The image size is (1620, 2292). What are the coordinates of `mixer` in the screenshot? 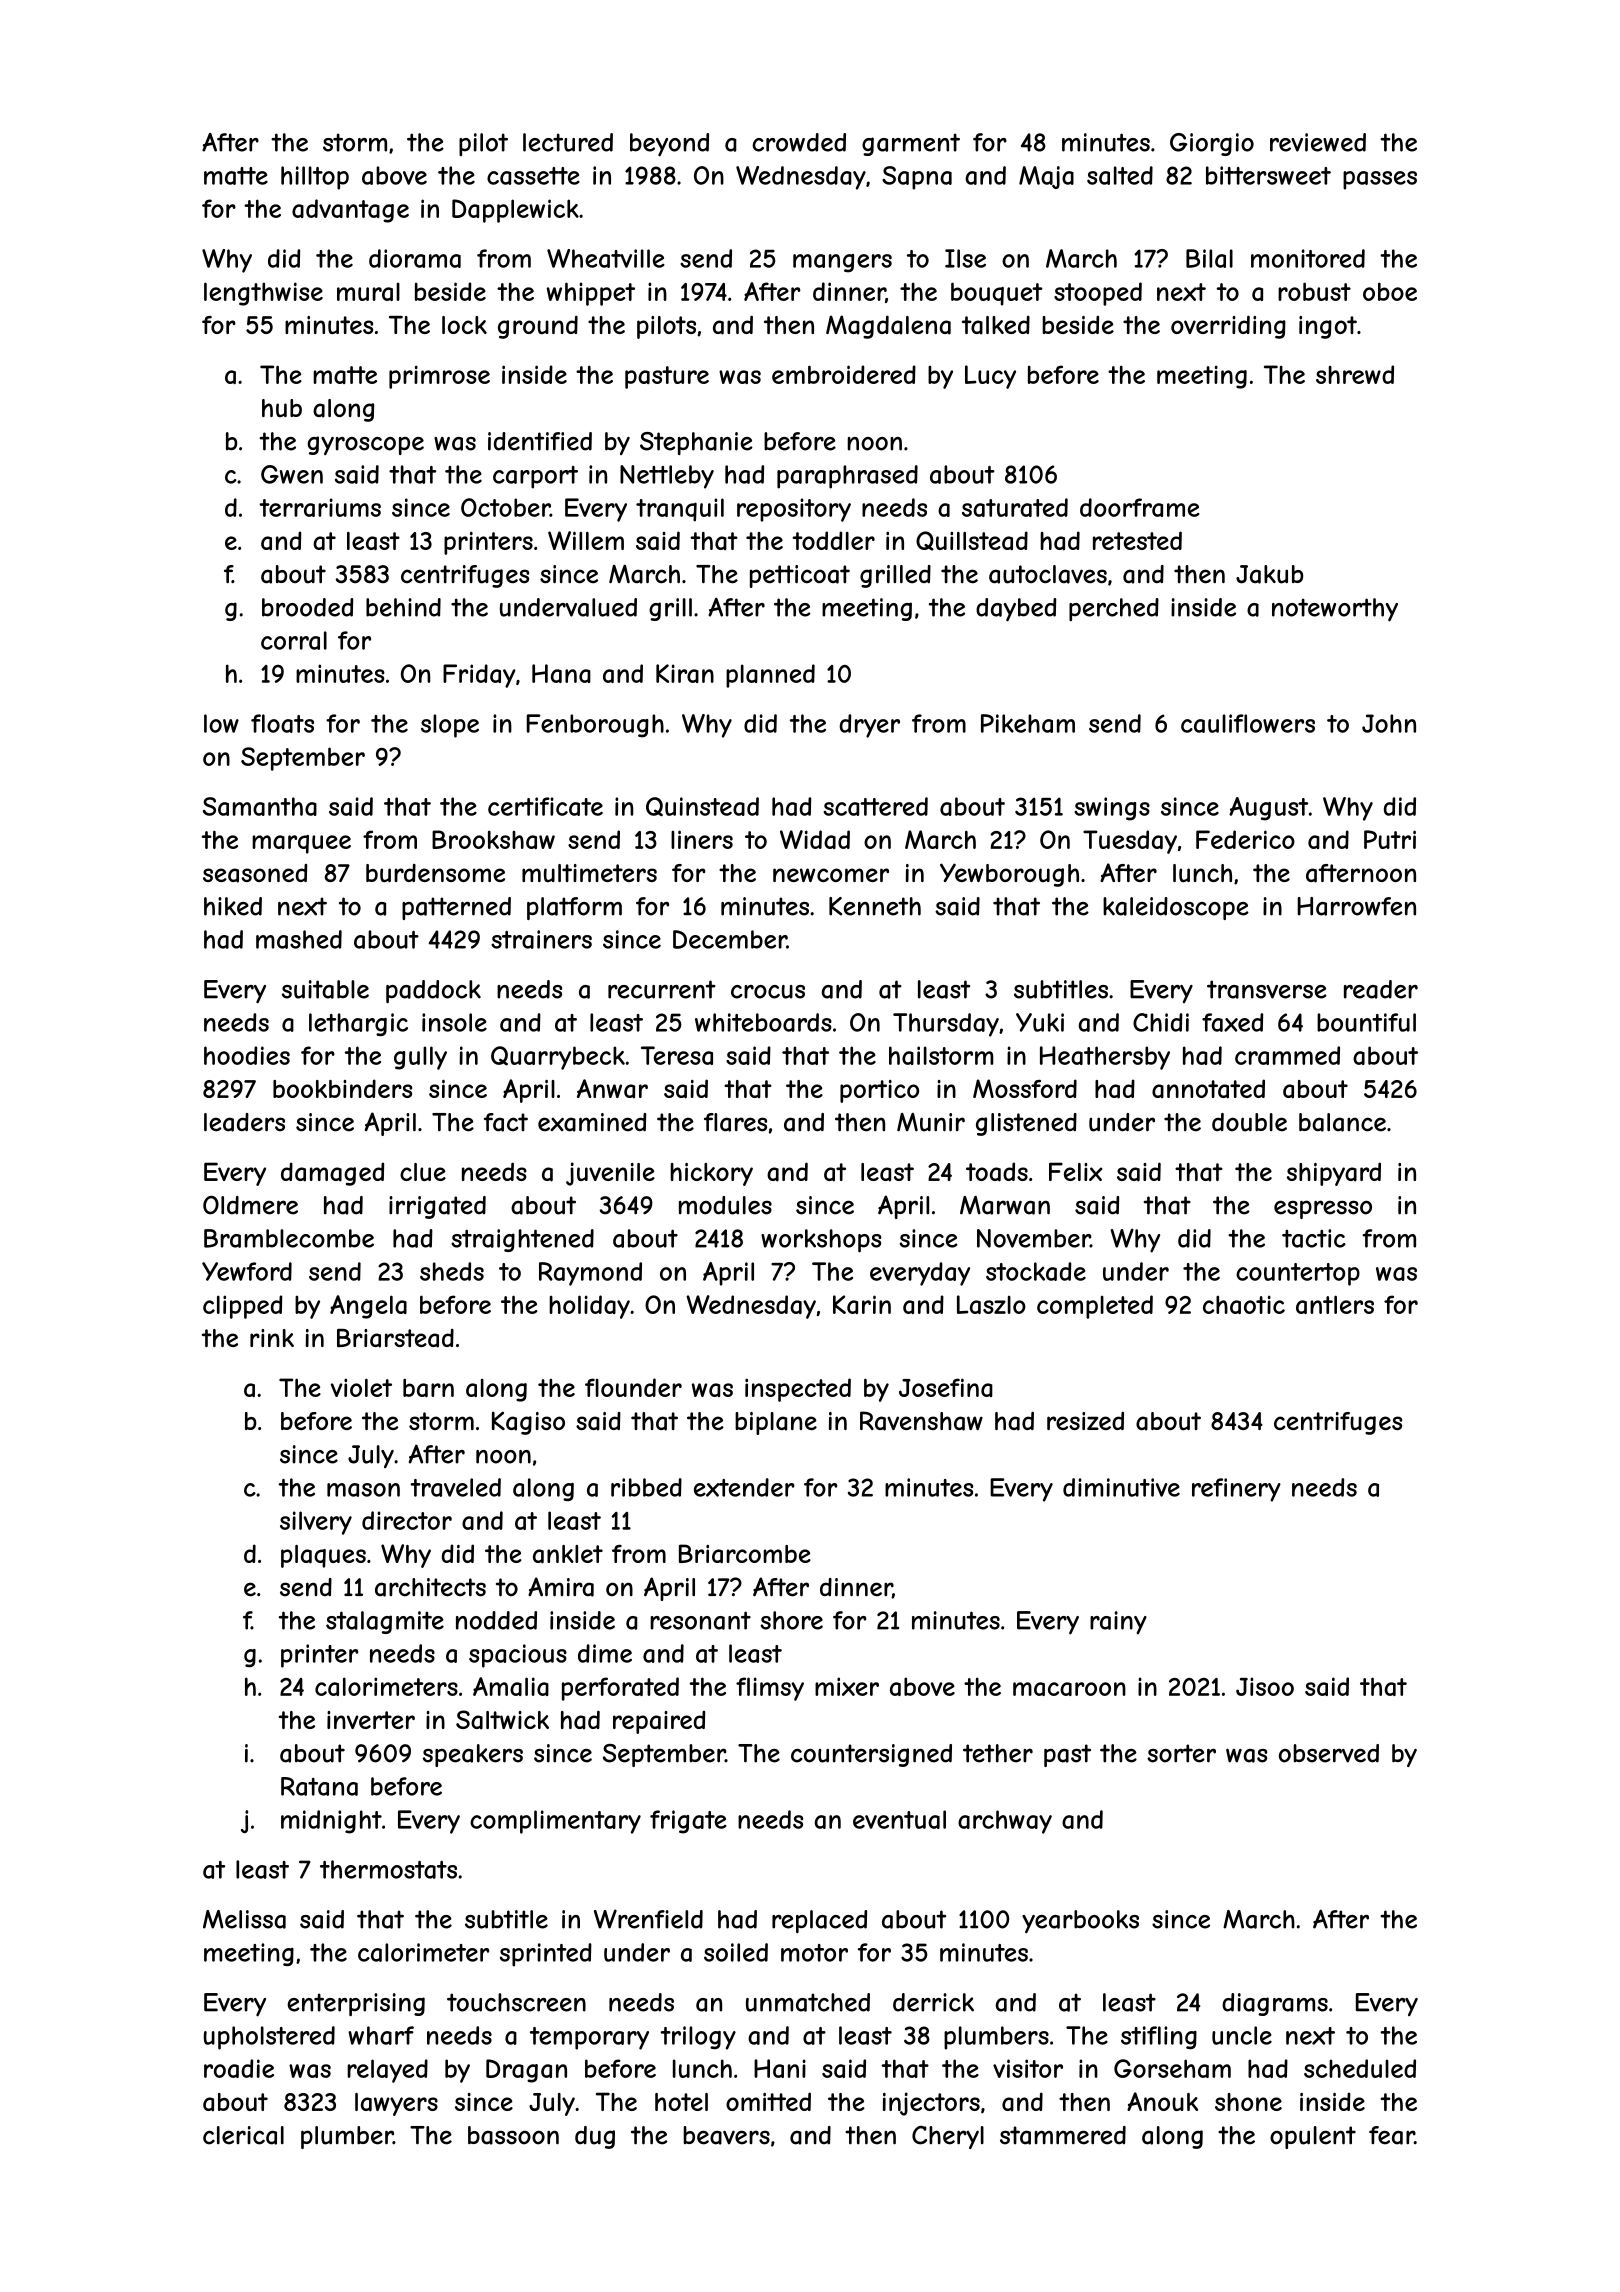 It's located at (847, 1686).
